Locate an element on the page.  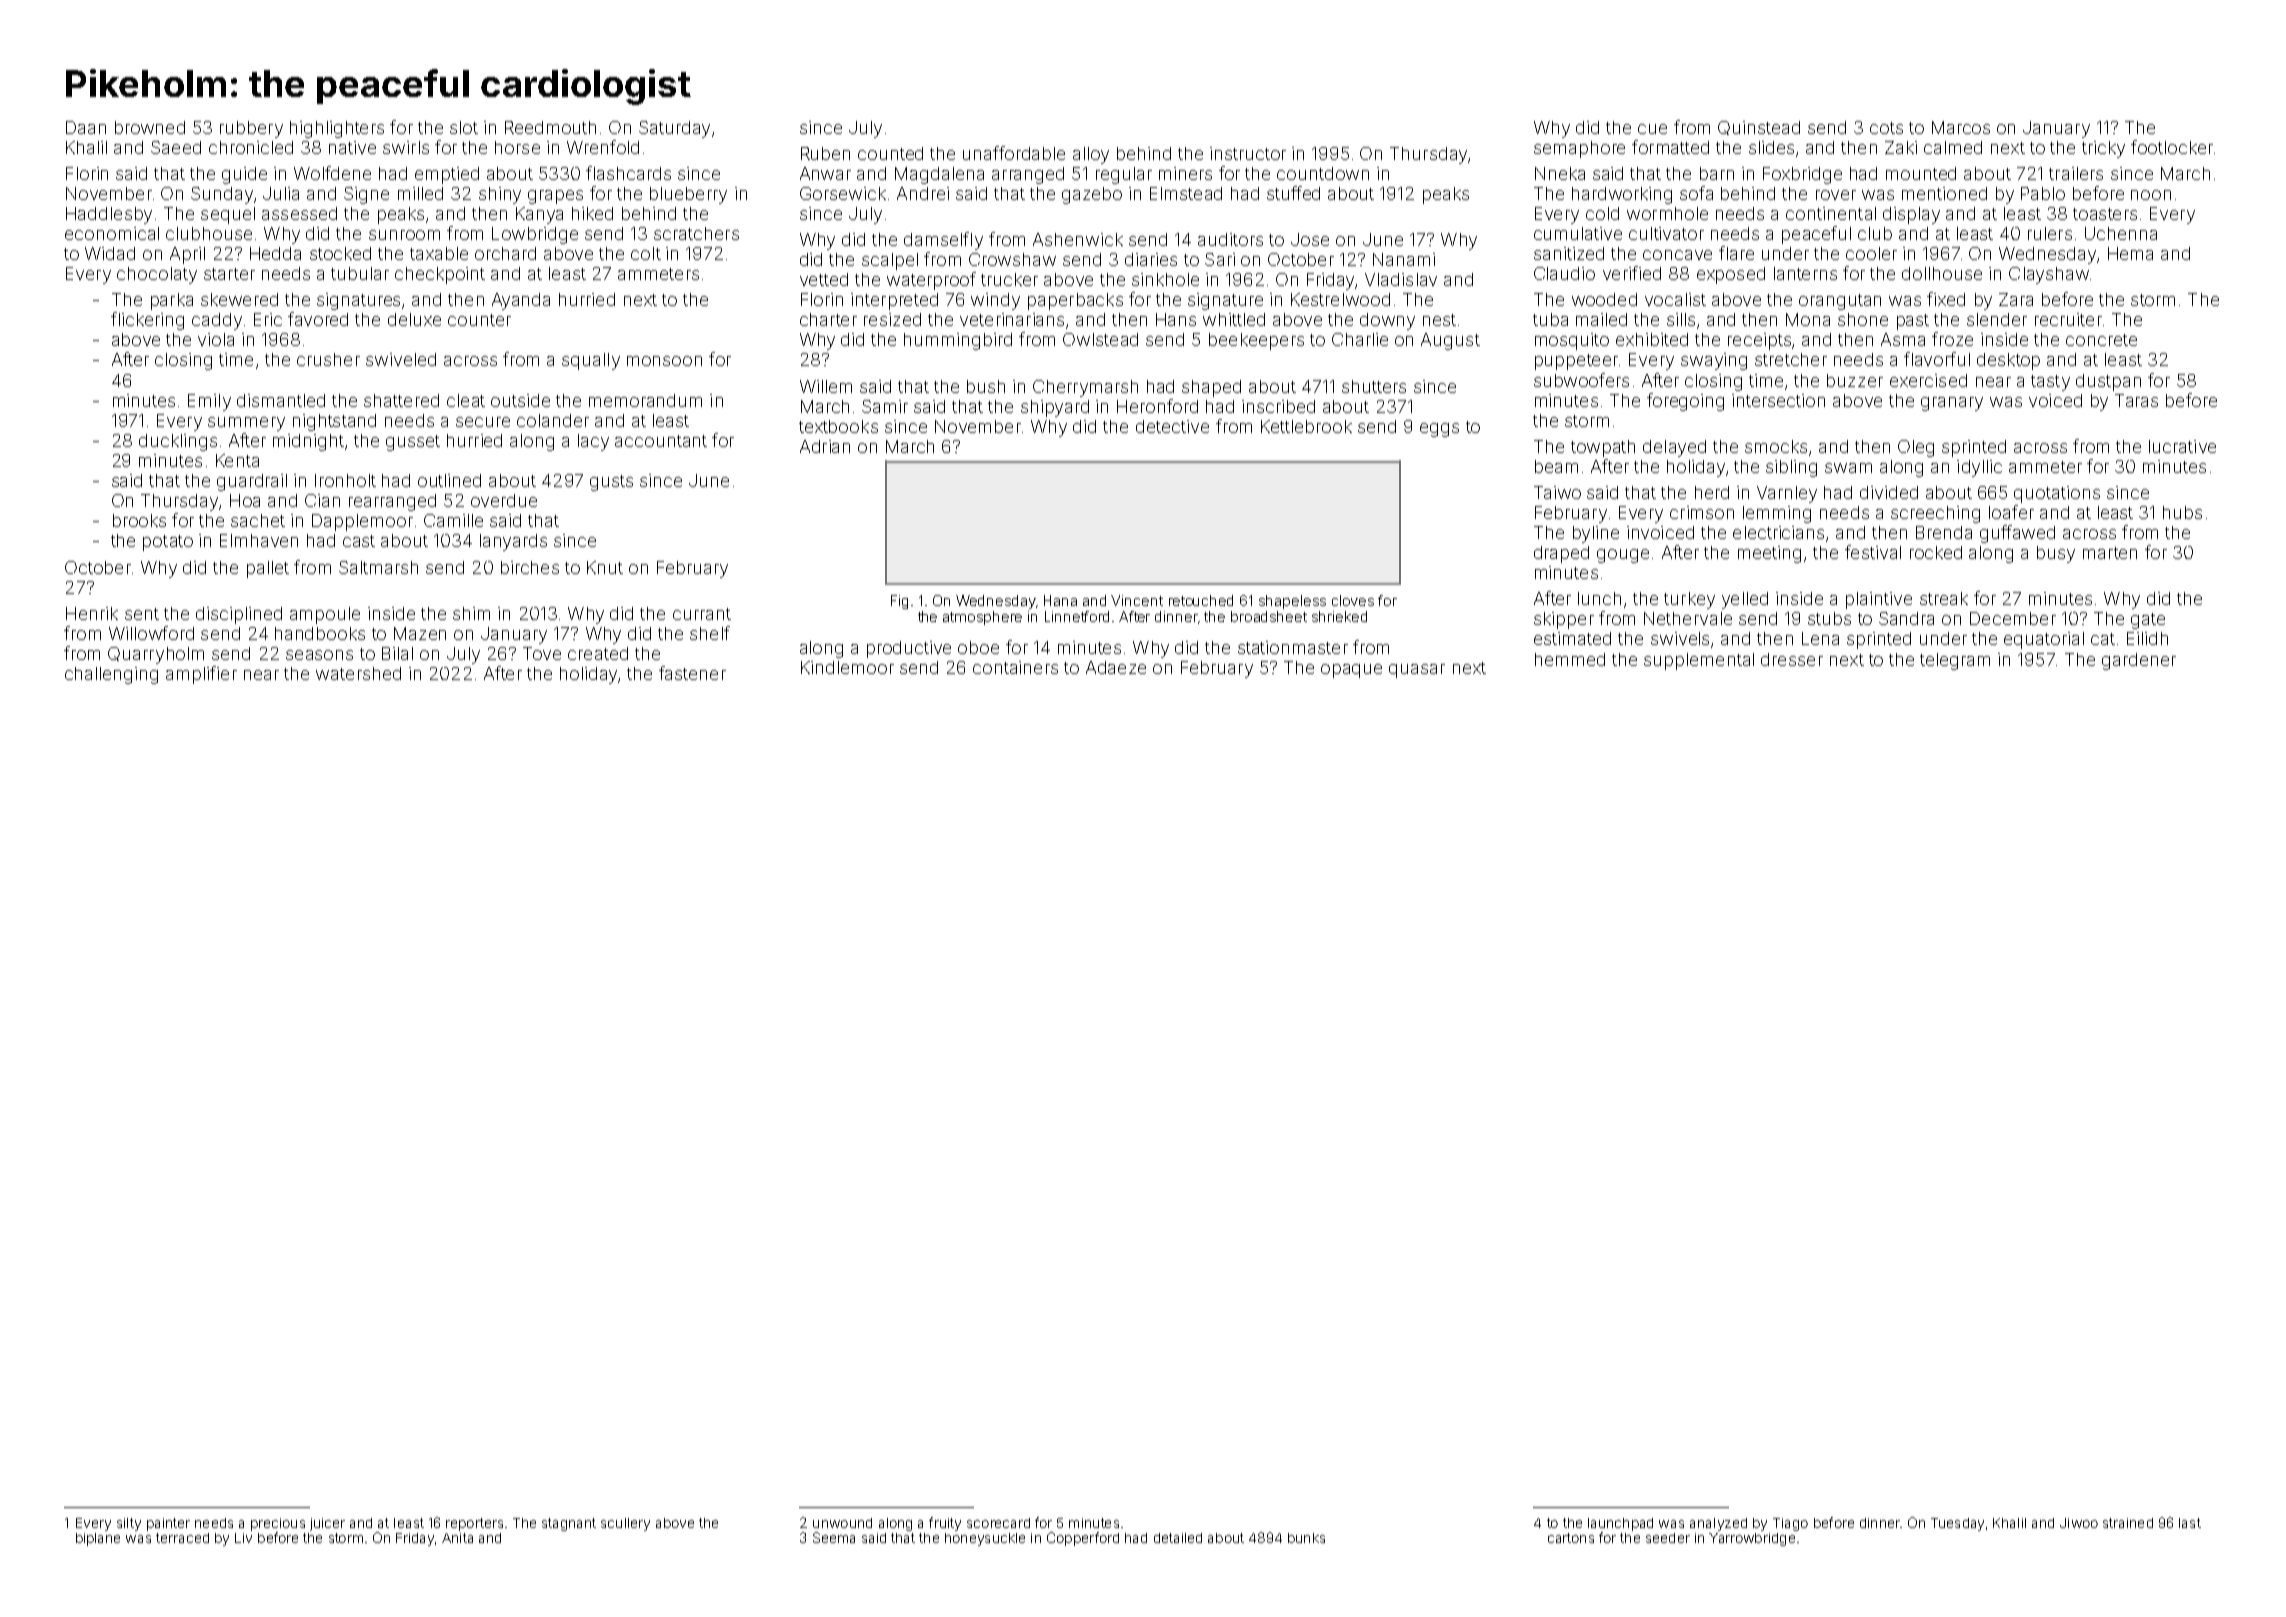
instructor is located at coordinates (1248, 153).
